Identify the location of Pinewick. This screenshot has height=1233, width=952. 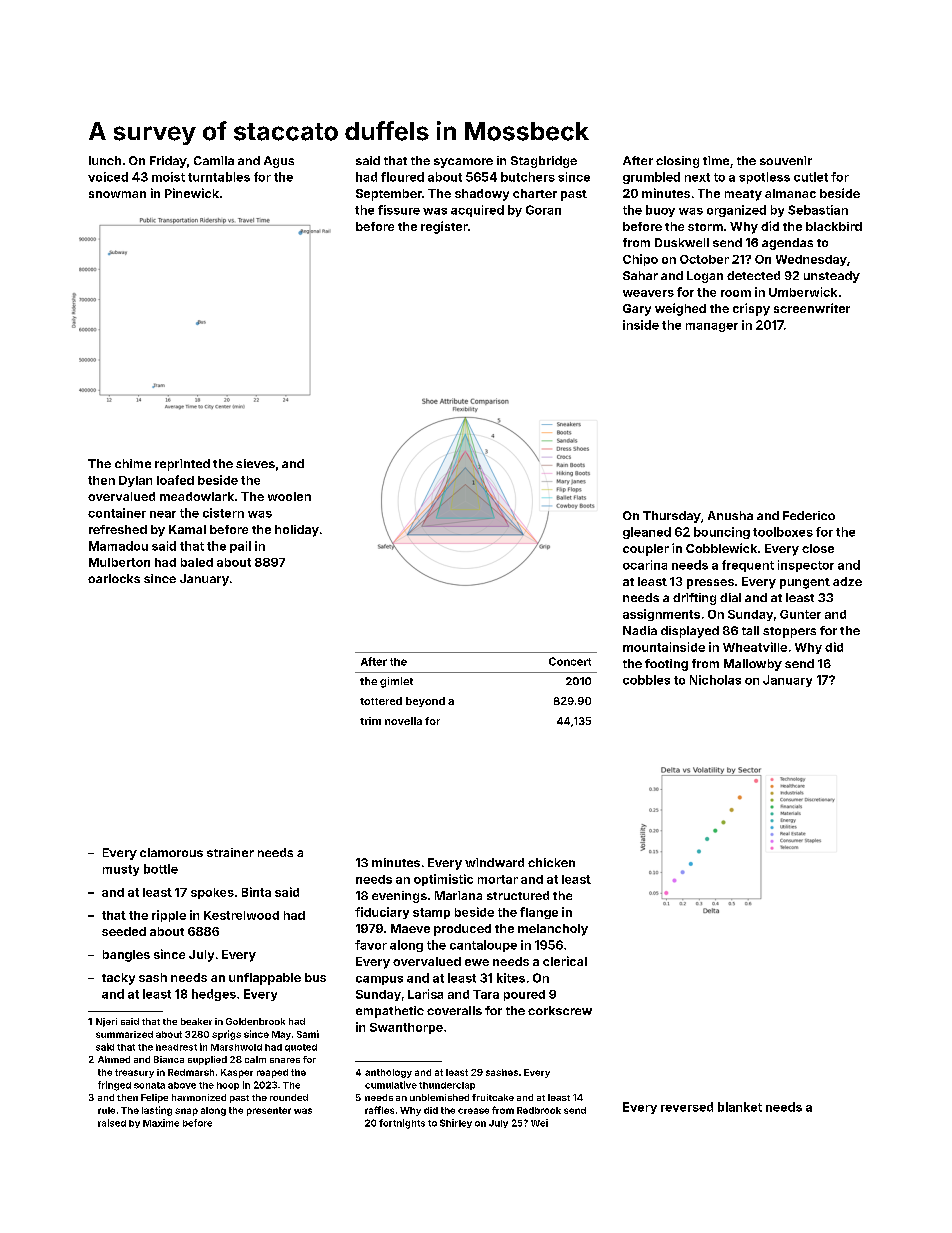
(192, 193).
